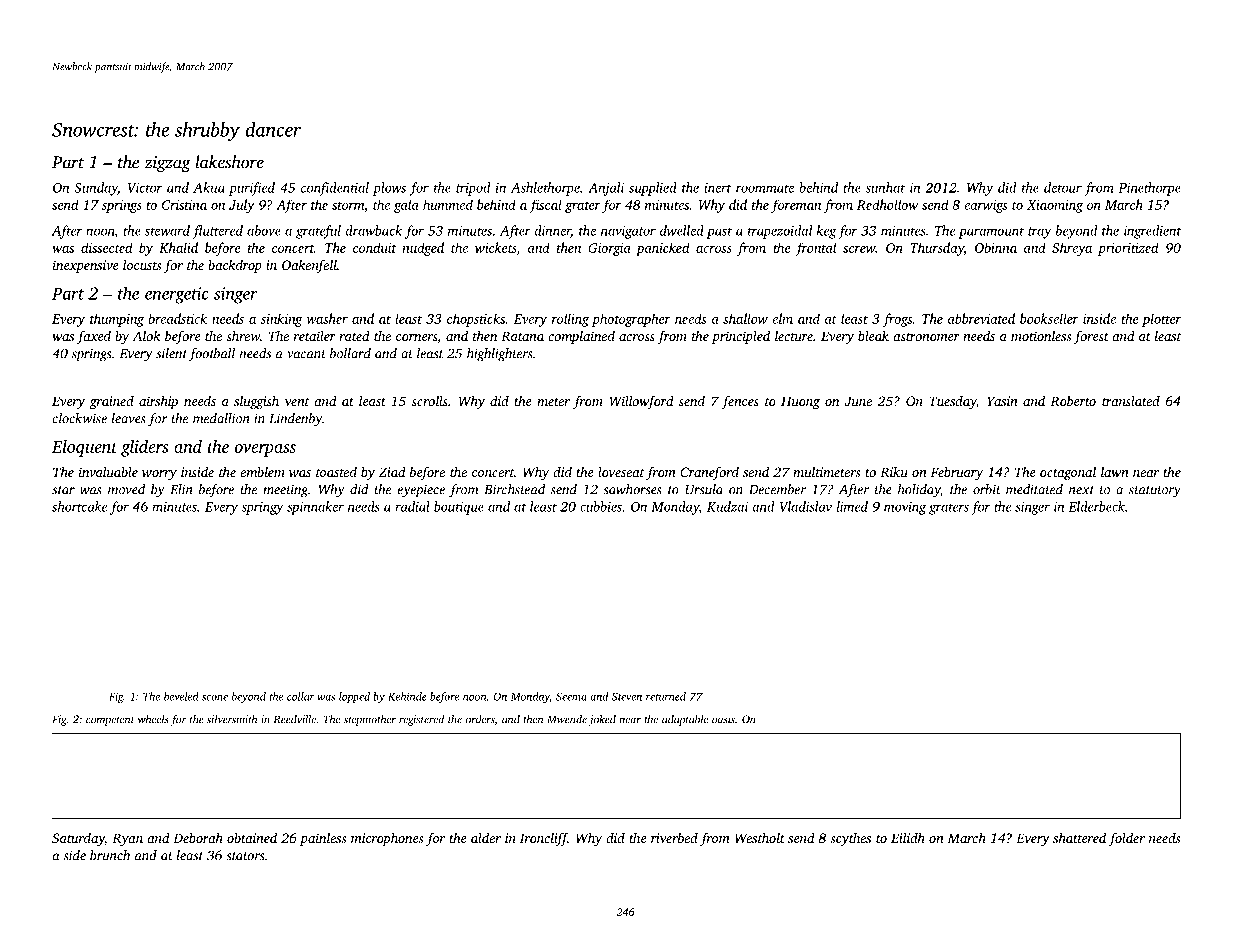  I want to click on zigzag, so click(168, 164).
